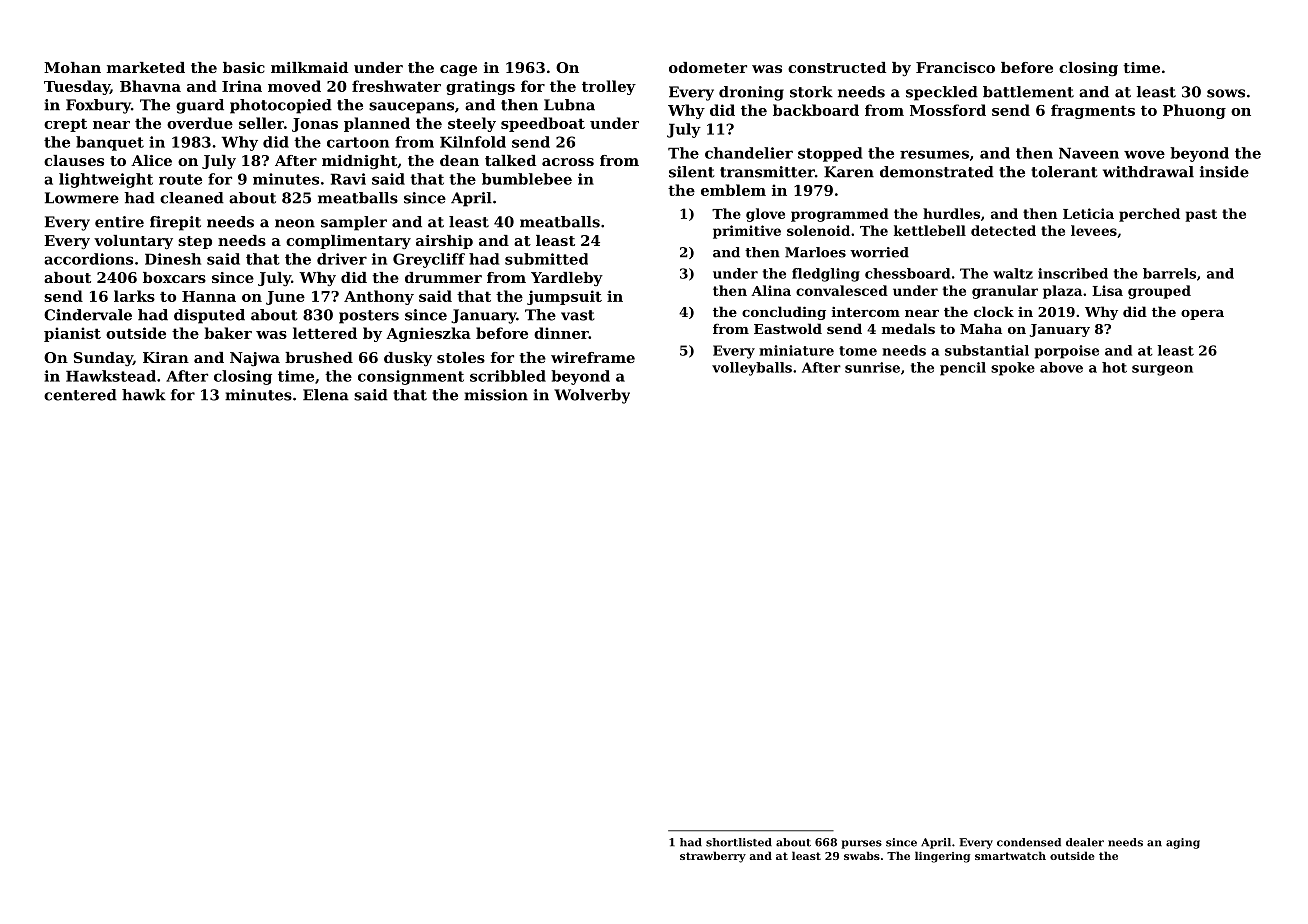 Image resolution: width=1308 pixels, height=924 pixels. What do you see at coordinates (955, 67) in the document?
I see `Francisco` at bounding box center [955, 67].
